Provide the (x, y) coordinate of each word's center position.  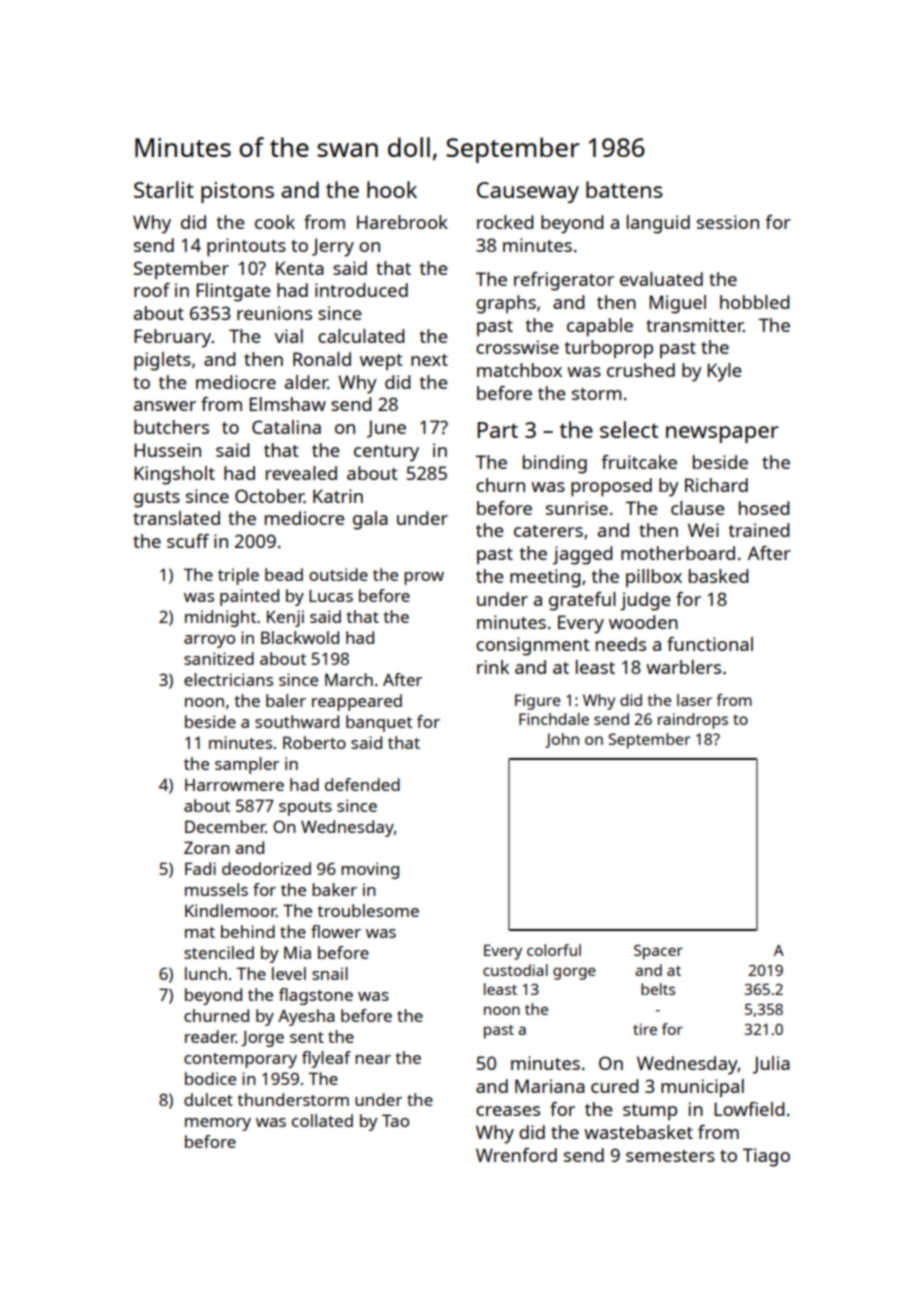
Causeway (528, 192)
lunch (206, 973)
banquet (379, 723)
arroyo (209, 641)
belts (658, 989)
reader (210, 1036)
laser (694, 700)
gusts (157, 499)
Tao (395, 1120)
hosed (764, 508)
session (728, 222)
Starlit (164, 189)
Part (497, 430)
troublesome (368, 910)
